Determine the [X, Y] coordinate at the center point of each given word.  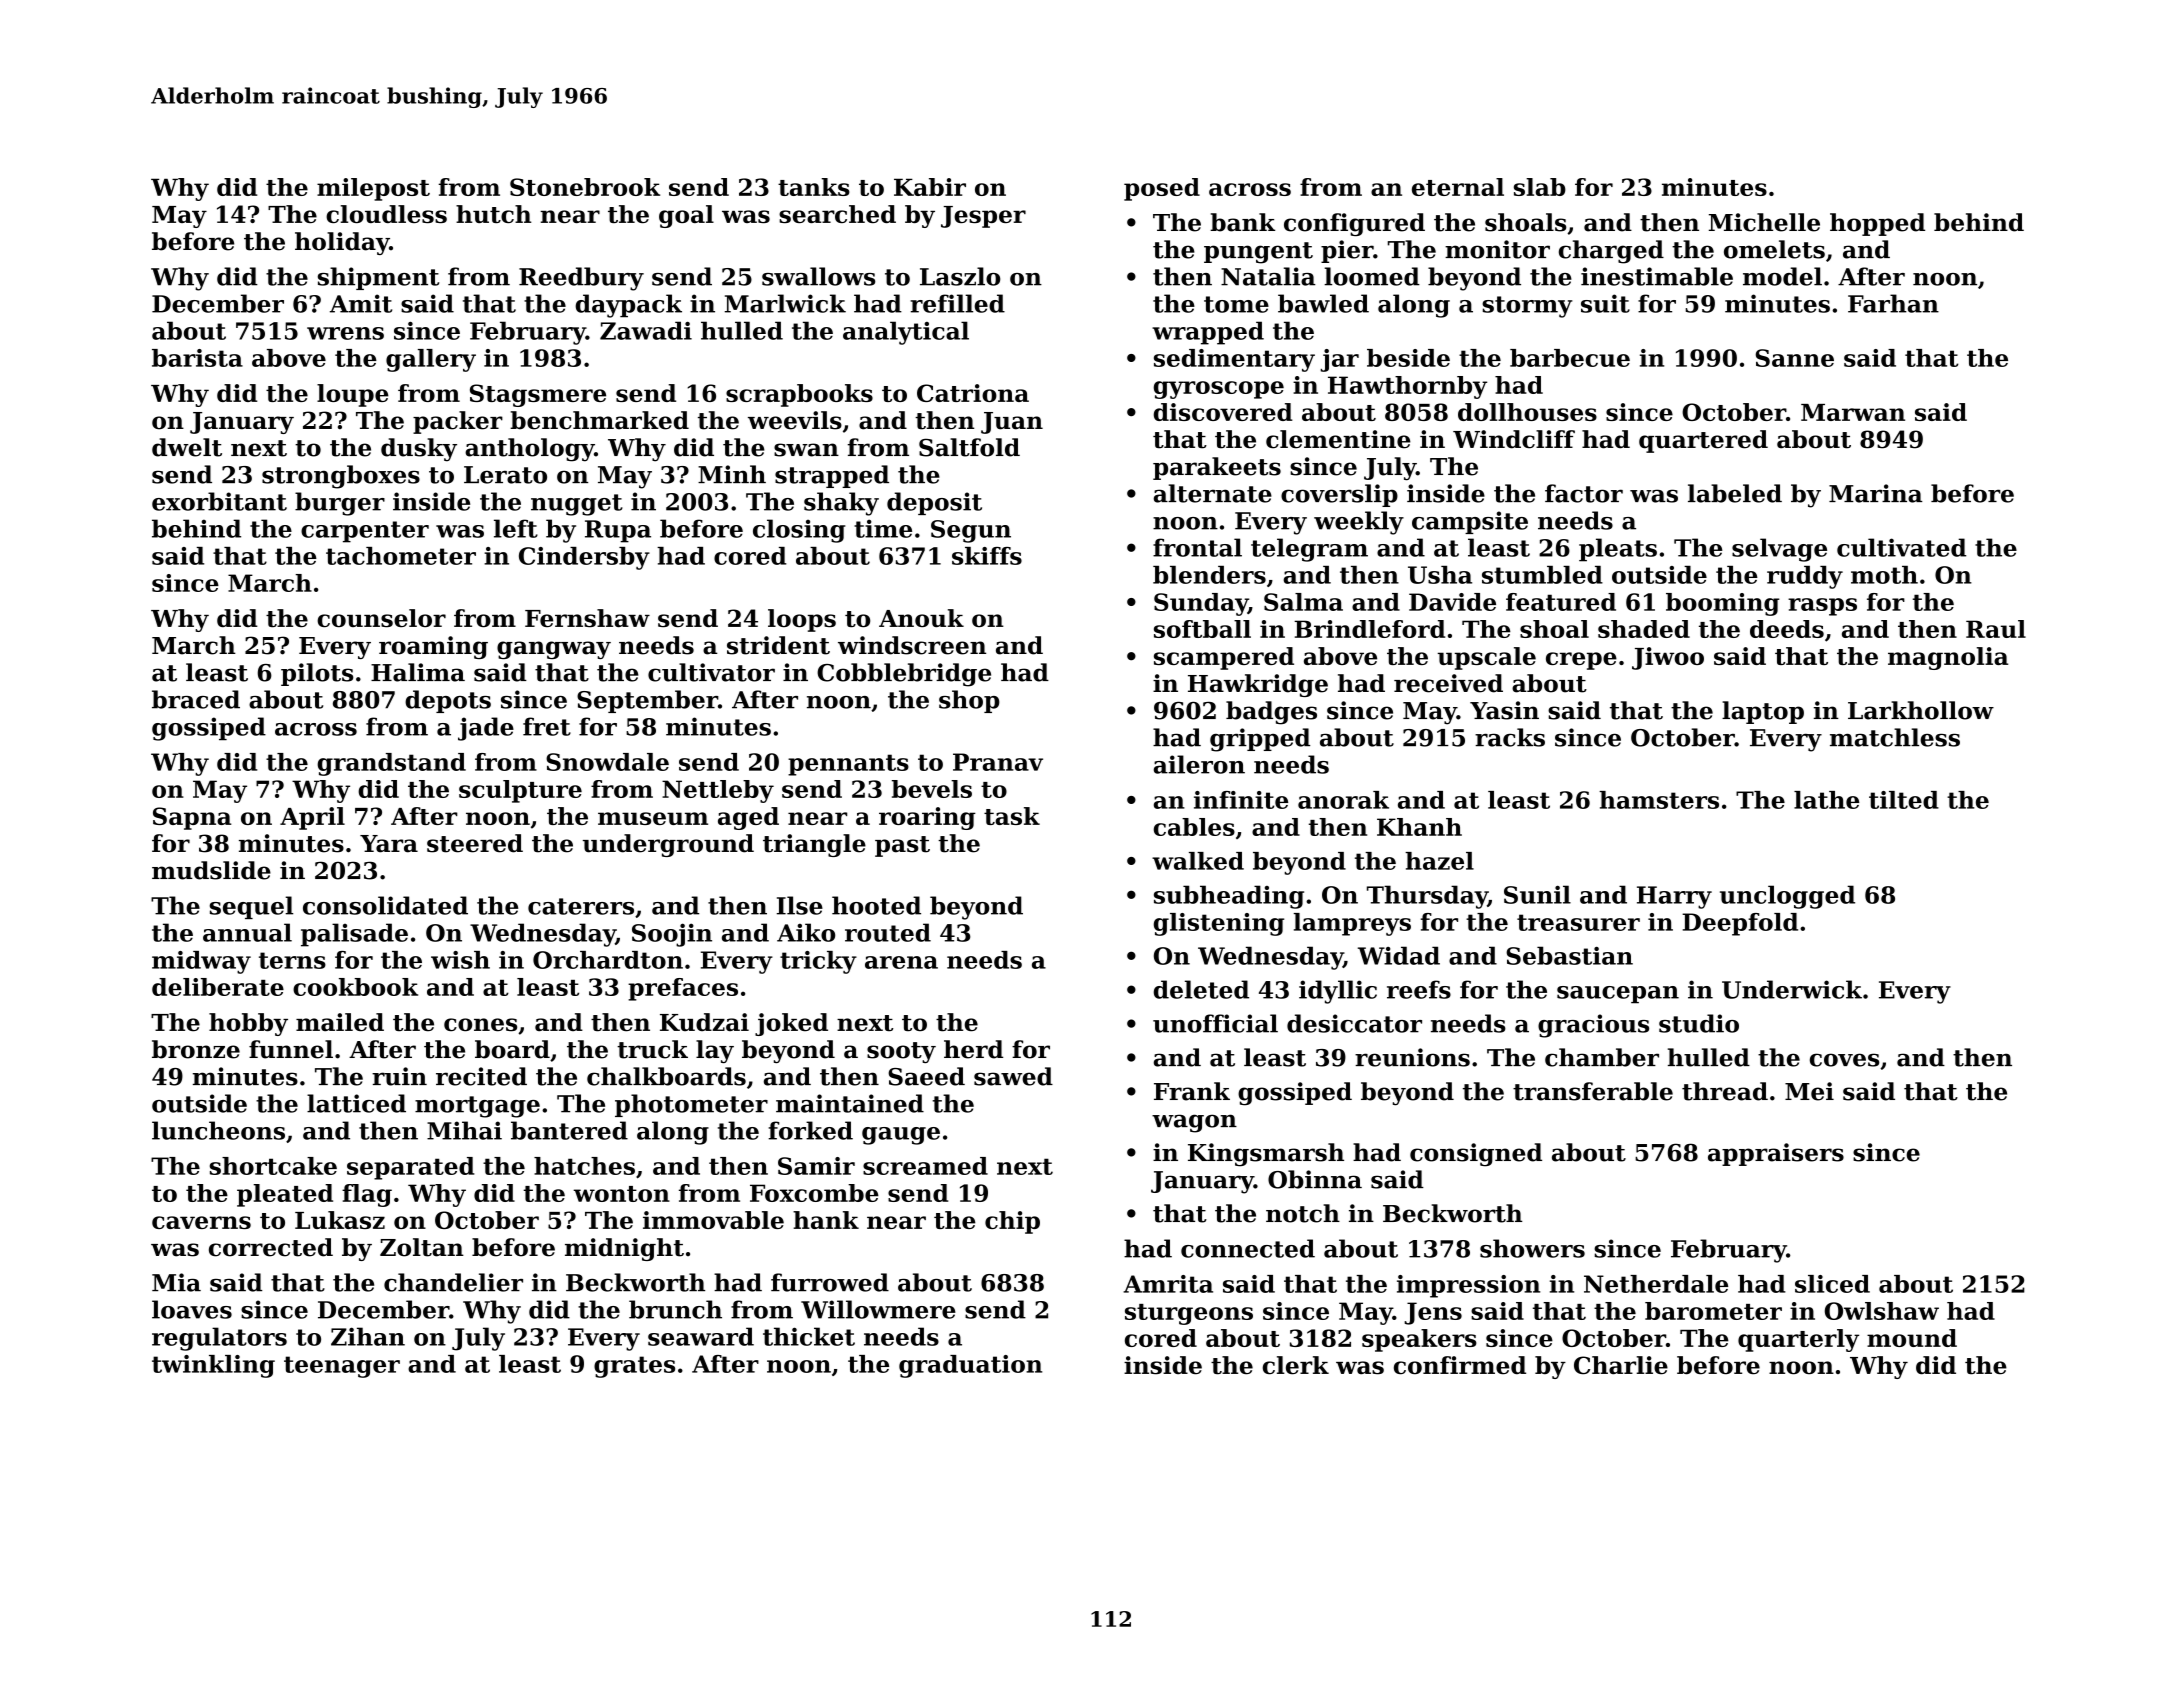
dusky [419, 450]
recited [481, 1076]
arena [901, 962]
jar [1340, 360]
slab [1540, 187]
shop [969, 701]
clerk [1296, 1365]
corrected [271, 1247]
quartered [1703, 441]
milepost [373, 189]
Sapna [192, 818]
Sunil [1537, 894]
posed [1162, 189]
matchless [1895, 737]
